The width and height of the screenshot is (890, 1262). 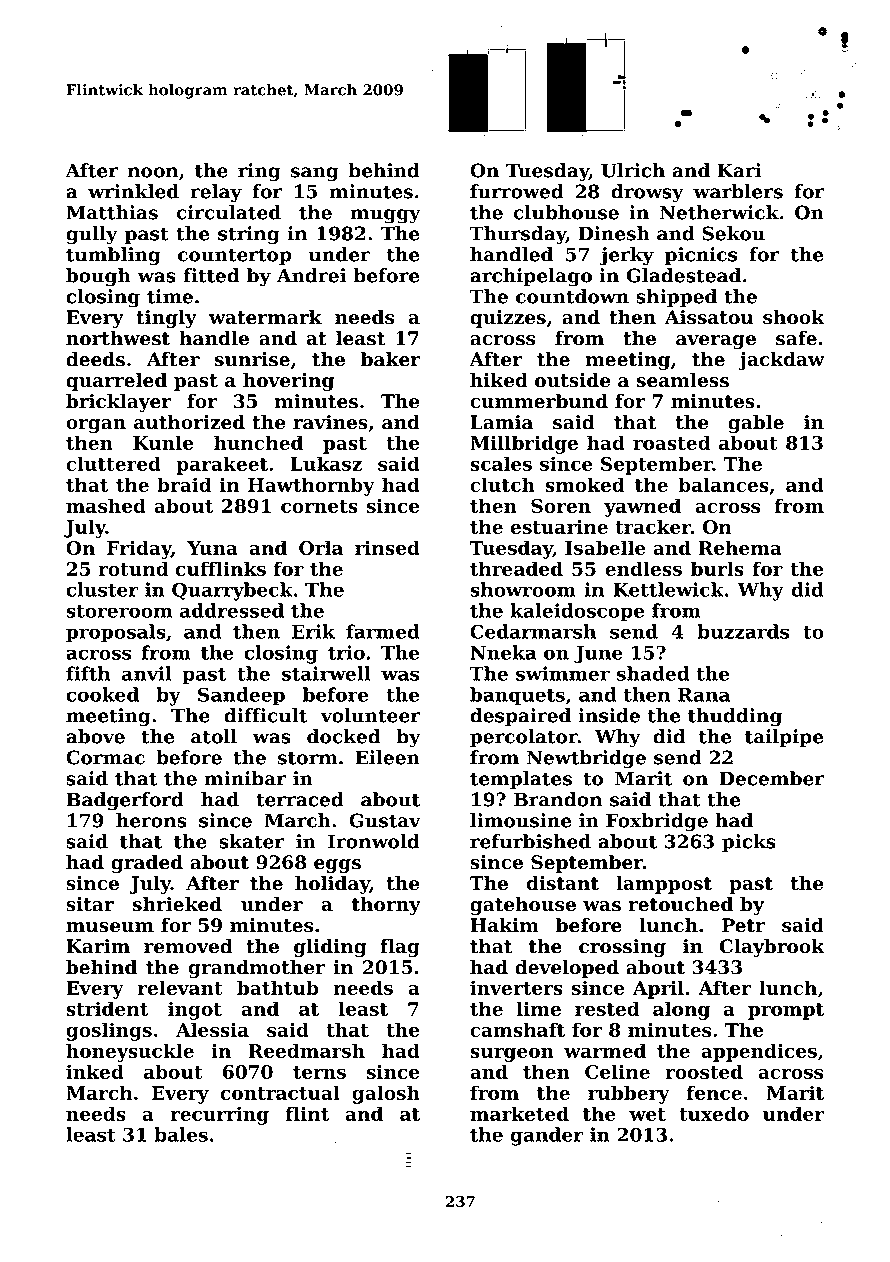 What do you see at coordinates (181, 1134) in the screenshot?
I see `bales` at bounding box center [181, 1134].
